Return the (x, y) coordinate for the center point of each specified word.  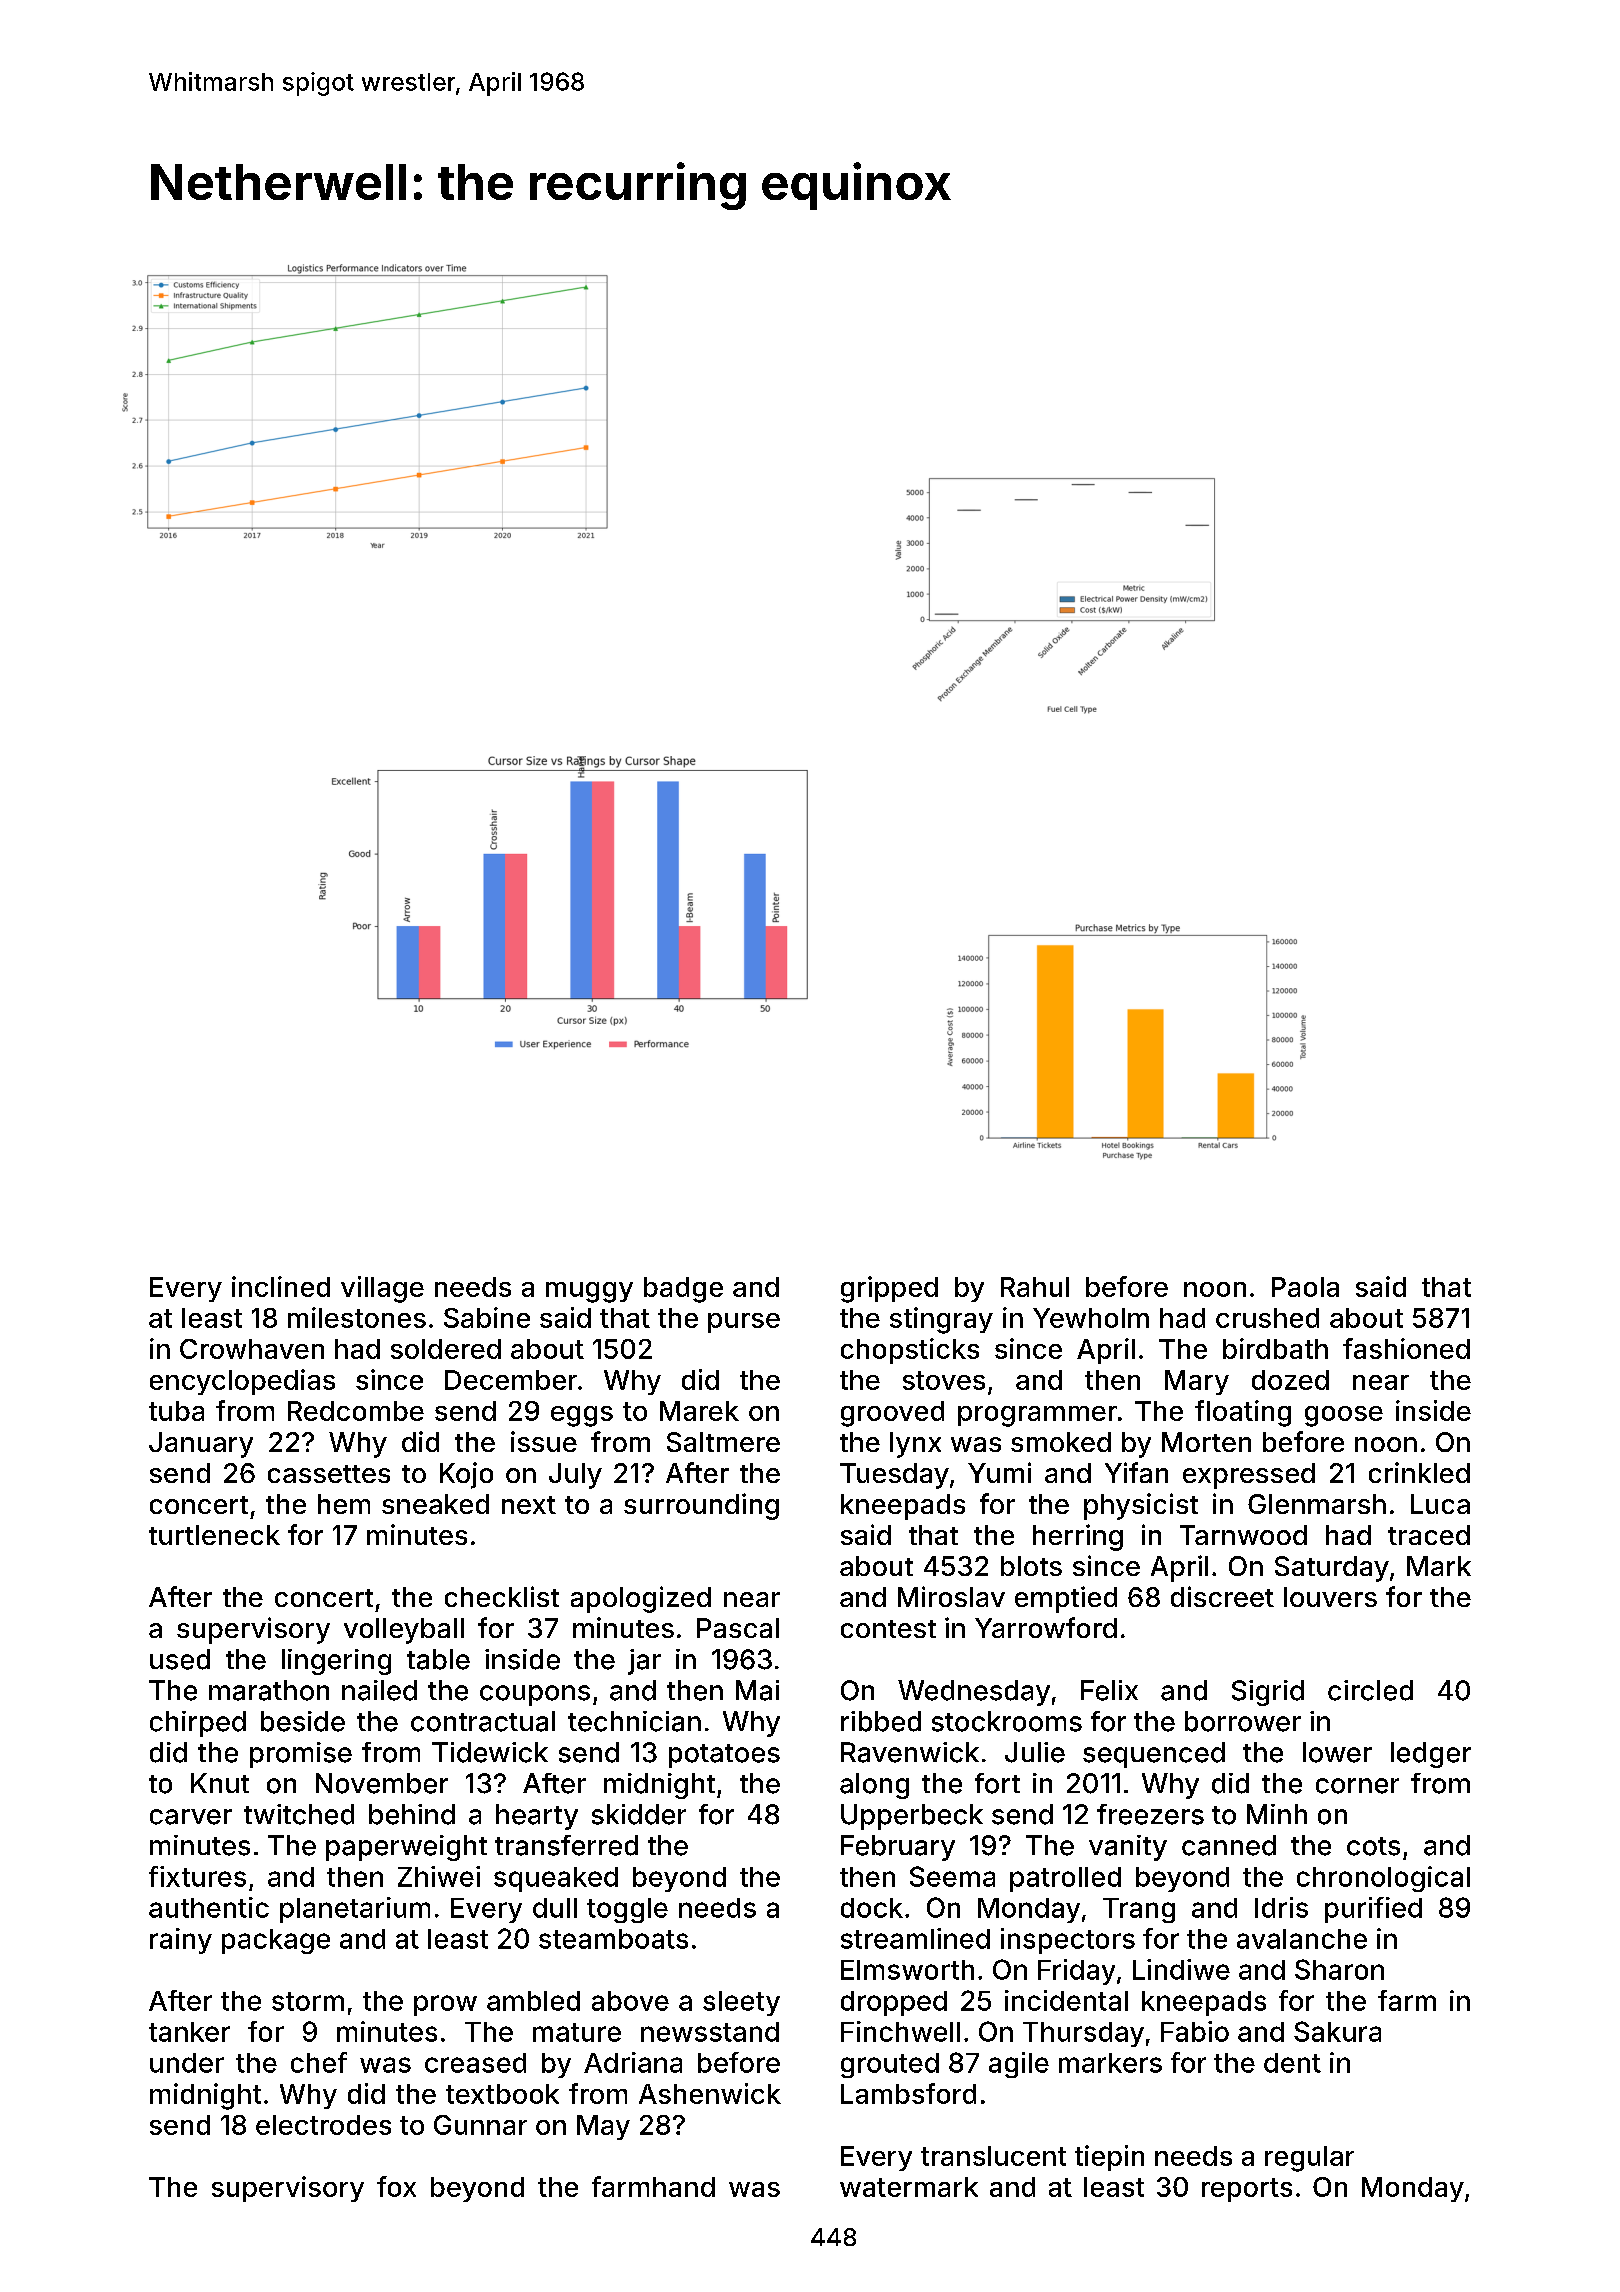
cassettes (329, 1474)
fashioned (1406, 1348)
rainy (181, 1941)
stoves (944, 1380)
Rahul (1035, 1287)
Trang (1139, 1910)
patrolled (1065, 1879)
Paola (1305, 1287)
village (382, 1289)
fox (396, 2186)
